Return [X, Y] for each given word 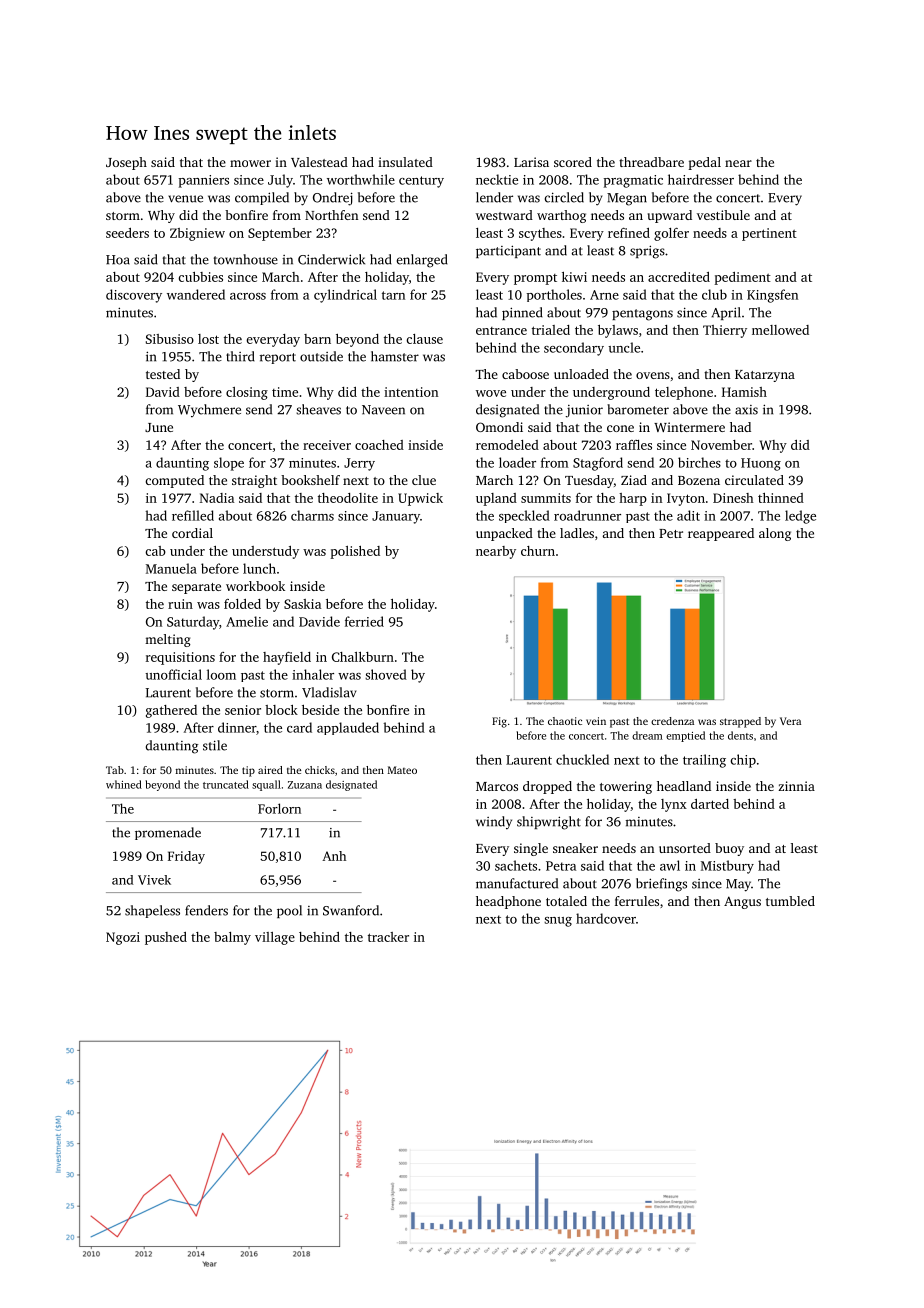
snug [558, 922]
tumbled [790, 901]
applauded [348, 728]
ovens [653, 375]
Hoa [118, 260]
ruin [180, 604]
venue [185, 199]
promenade [168, 833]
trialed [551, 330]
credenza [672, 721]
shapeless [152, 911]
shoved [386, 674]
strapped [740, 722]
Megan [627, 199]
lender [494, 197]
